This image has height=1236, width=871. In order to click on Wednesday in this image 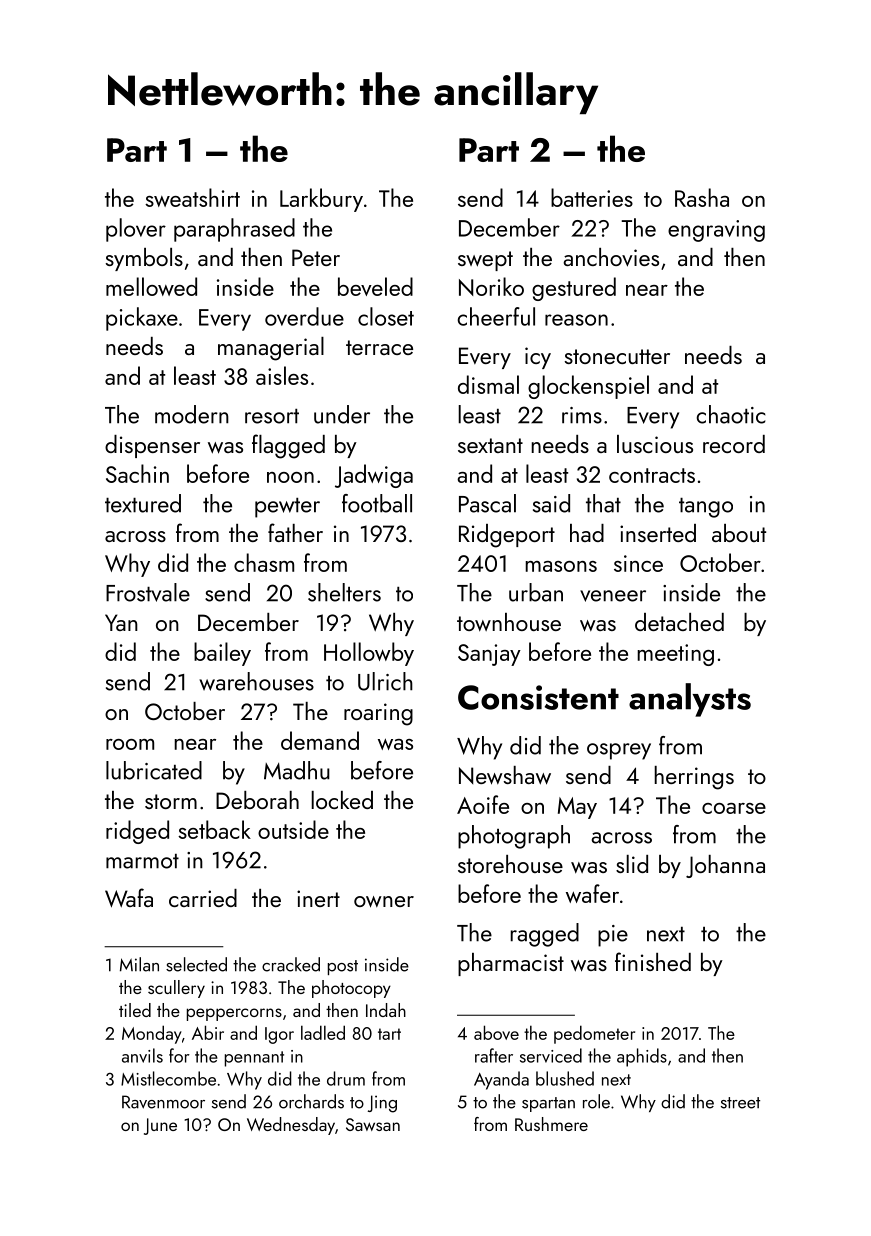, I will do `click(291, 1126)`.
